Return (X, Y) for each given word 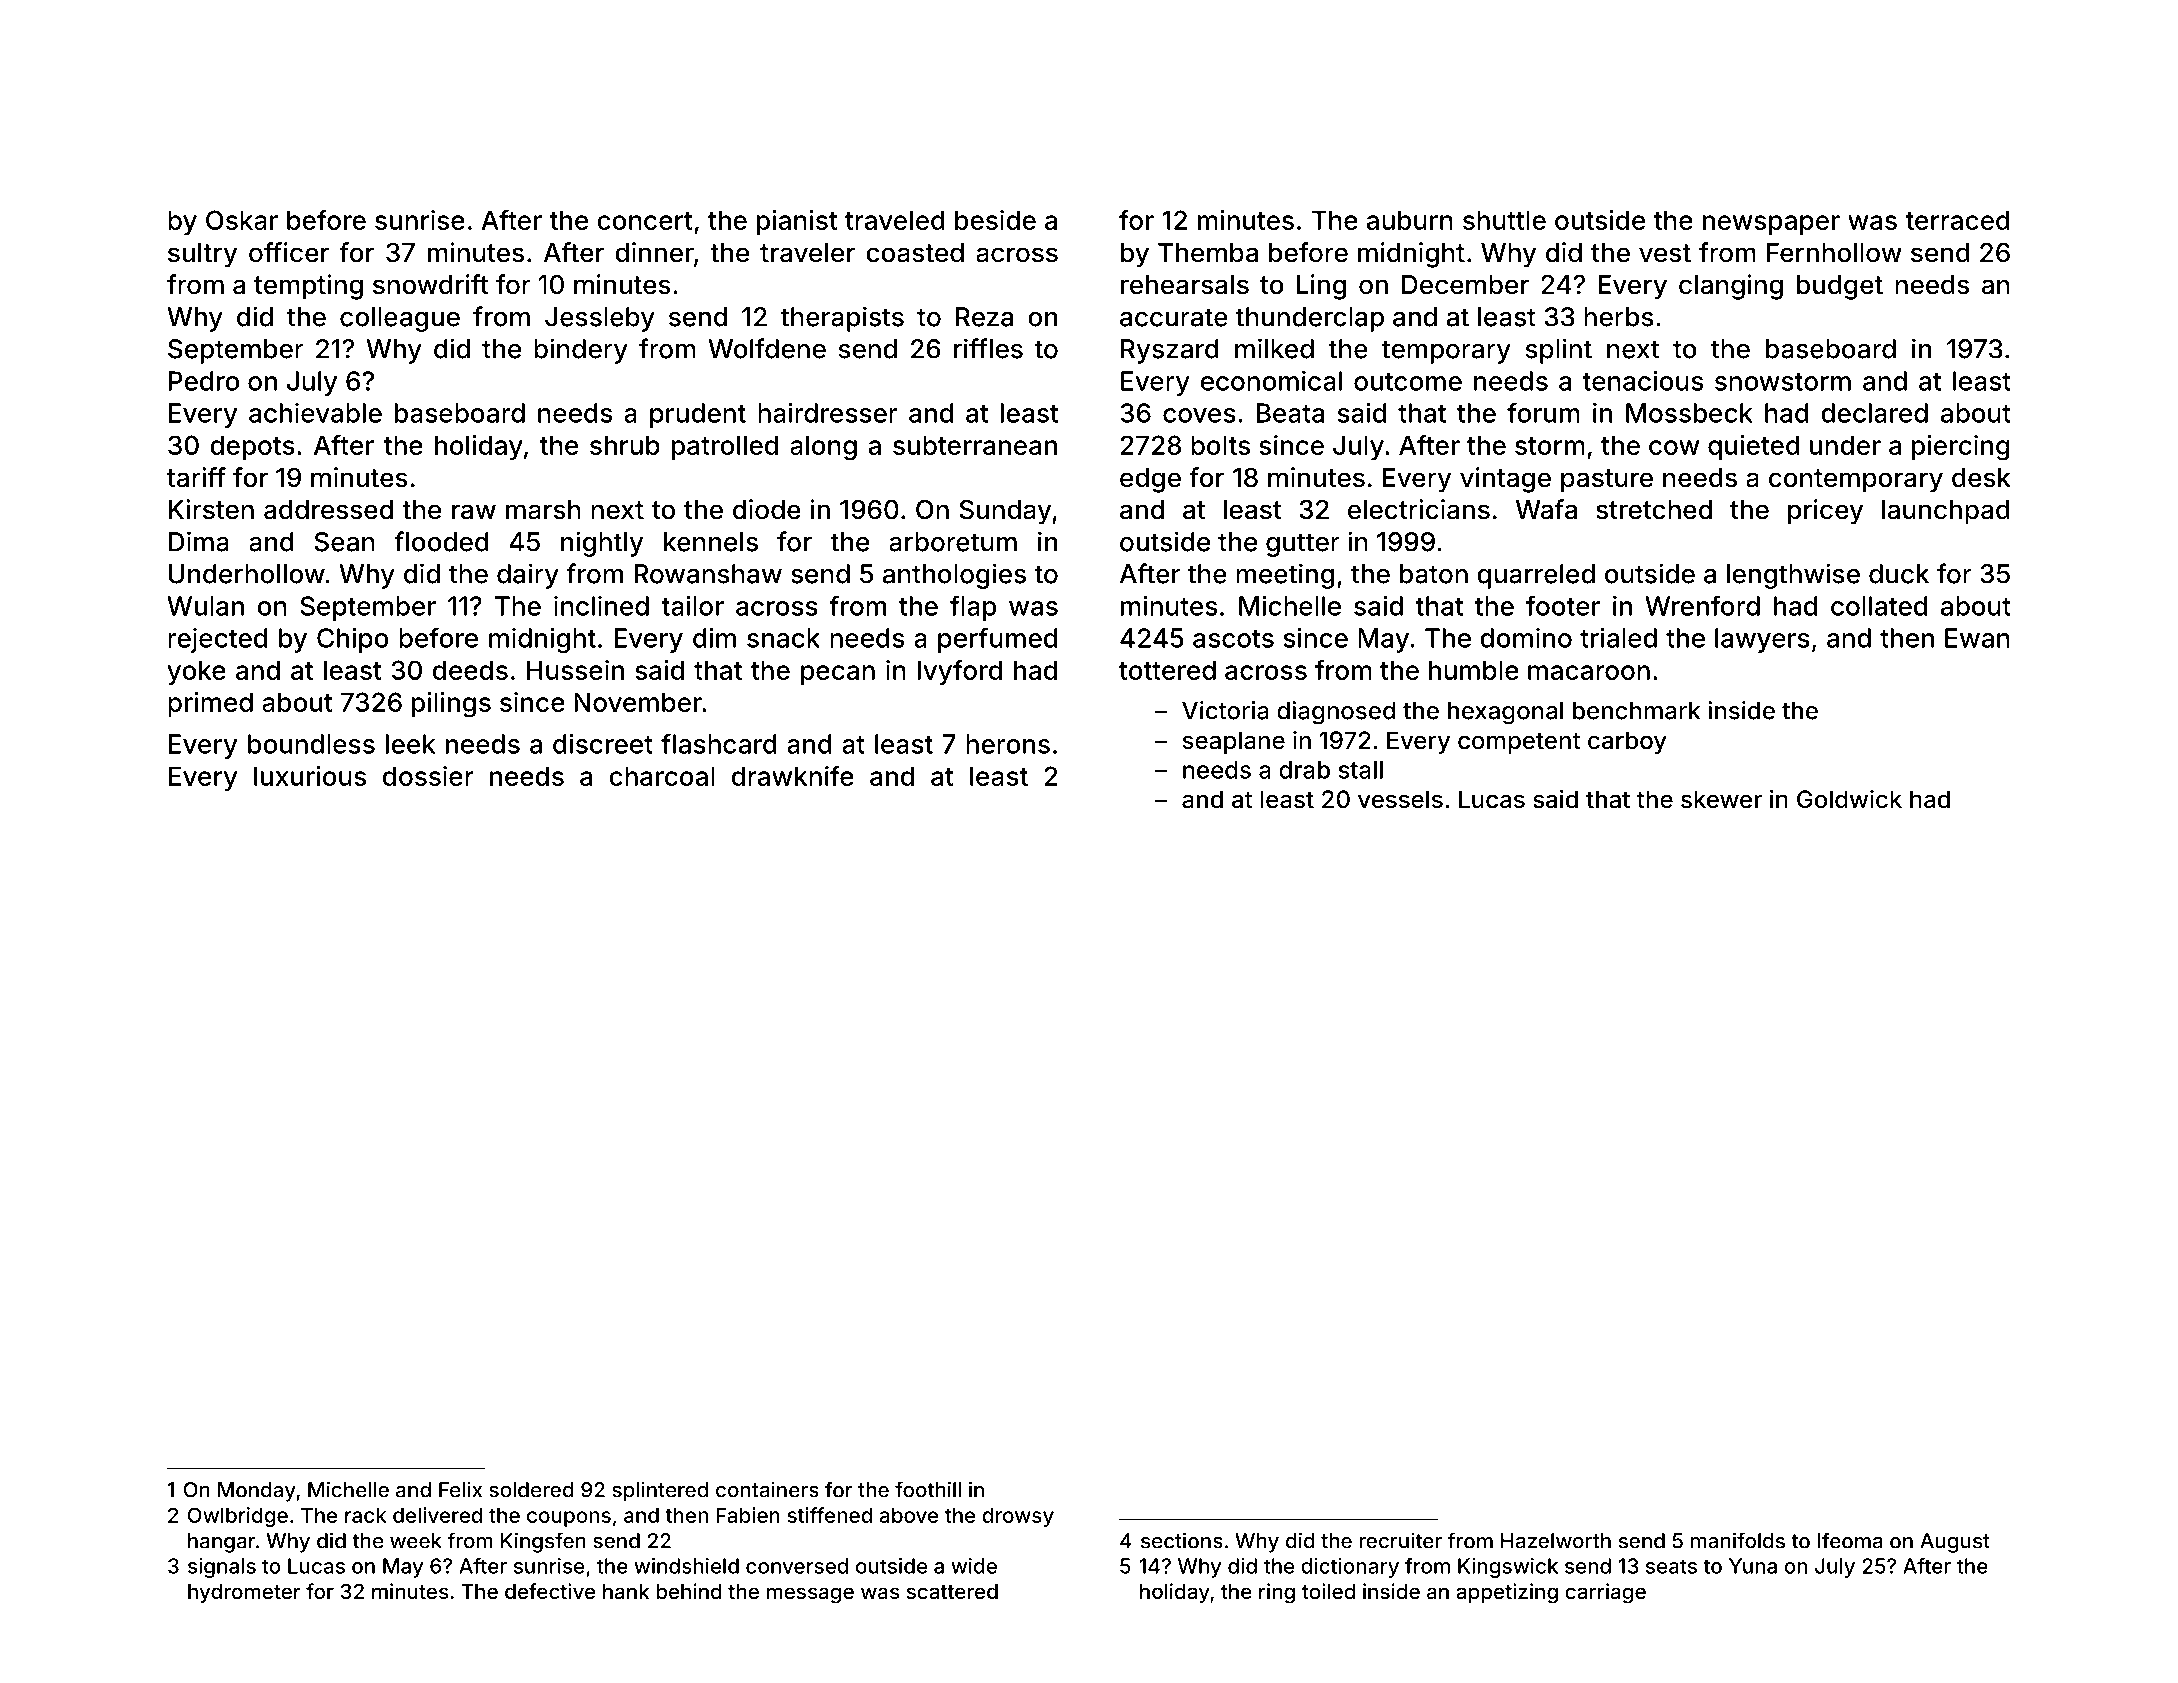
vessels (1400, 799)
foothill (928, 1489)
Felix (460, 1489)
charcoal (662, 776)
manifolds (1738, 1540)
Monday (257, 1492)
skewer (1721, 799)
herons (1008, 744)
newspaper (1771, 225)
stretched (1654, 510)
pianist (797, 222)
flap (973, 608)
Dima (199, 541)
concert (644, 221)
